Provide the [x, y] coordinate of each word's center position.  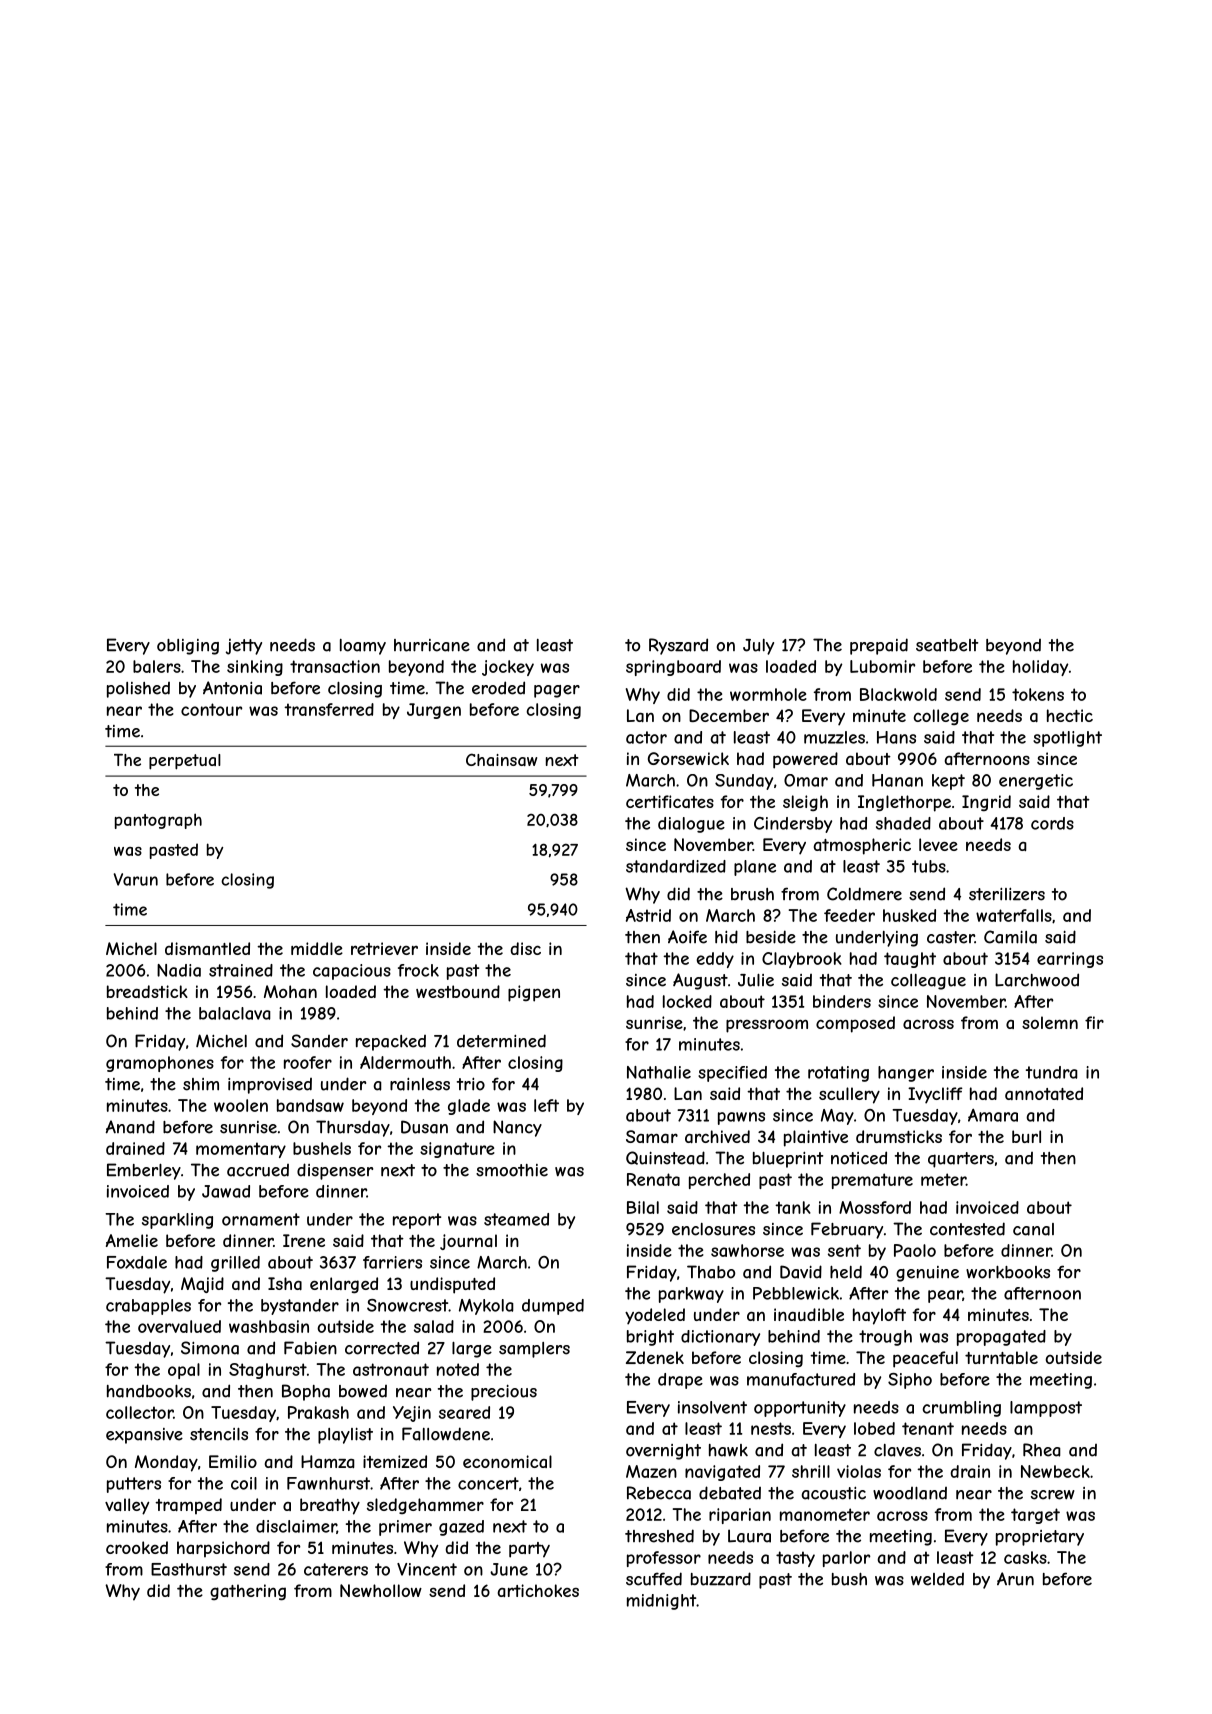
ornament [261, 1219]
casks [1025, 1557]
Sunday [744, 782]
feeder [849, 915]
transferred [329, 709]
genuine [927, 1274]
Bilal [643, 1207]
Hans [896, 737]
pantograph [158, 821]
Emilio [233, 1461]
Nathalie [659, 1072]
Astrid [648, 915]
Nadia [179, 970]
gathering [248, 1592]
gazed [461, 1528]
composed [855, 1024]
